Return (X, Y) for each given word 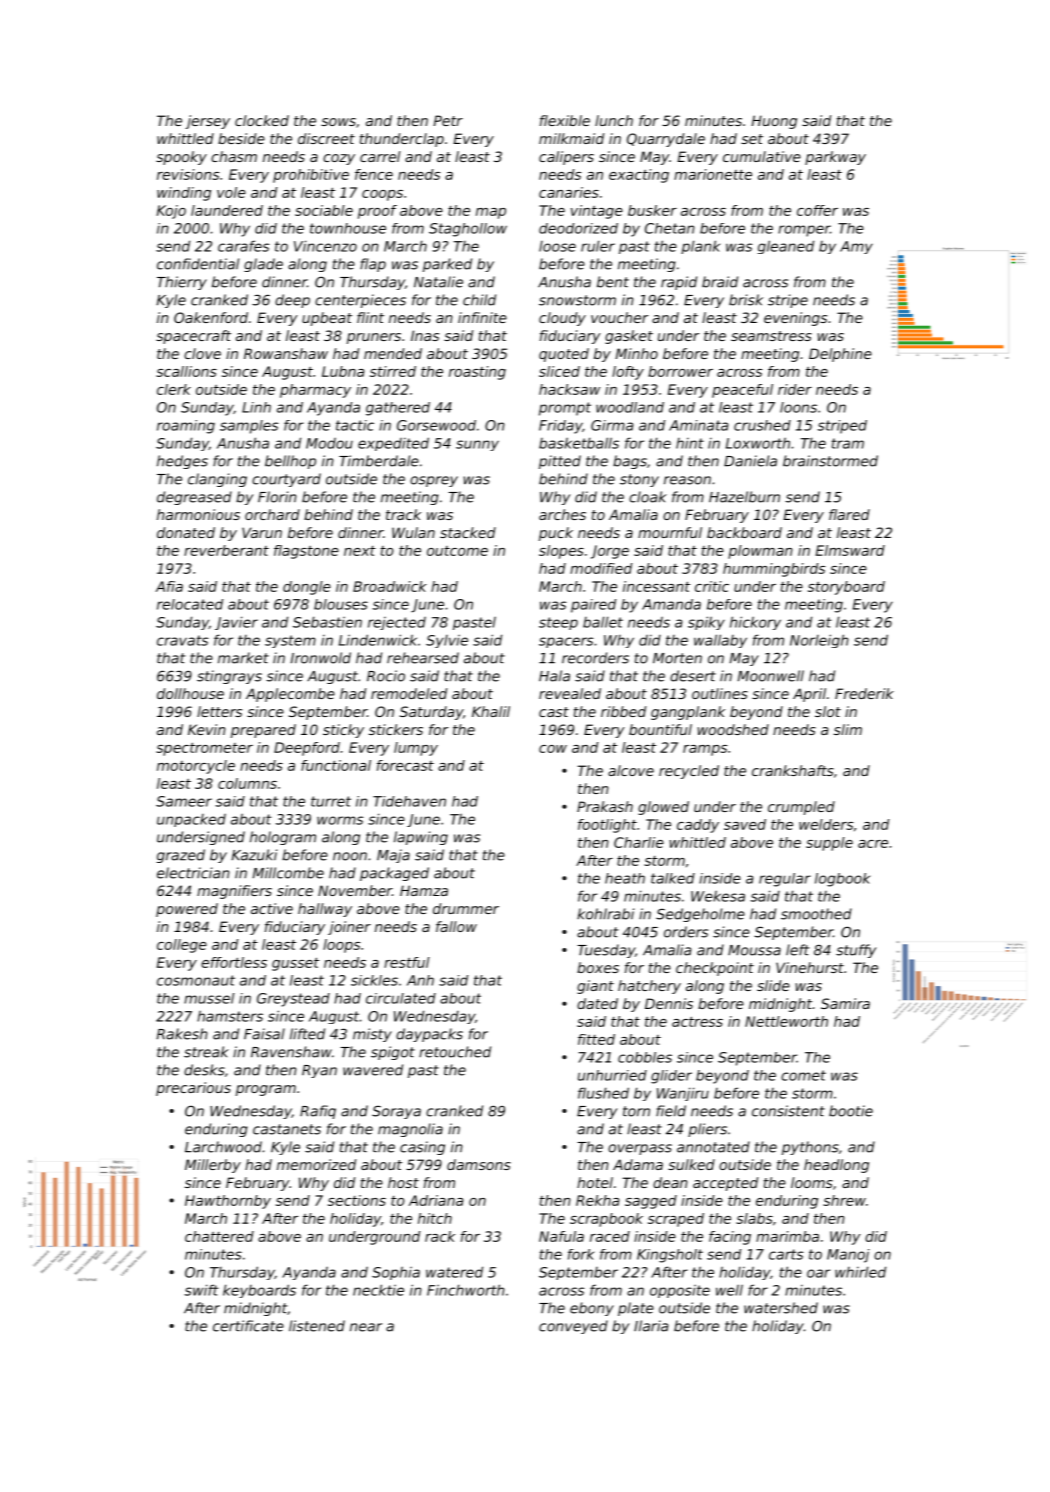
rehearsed (423, 658)
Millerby (213, 1166)
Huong (774, 122)
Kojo (171, 212)
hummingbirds (774, 570)
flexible (565, 120)
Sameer (184, 801)
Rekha (597, 1200)
